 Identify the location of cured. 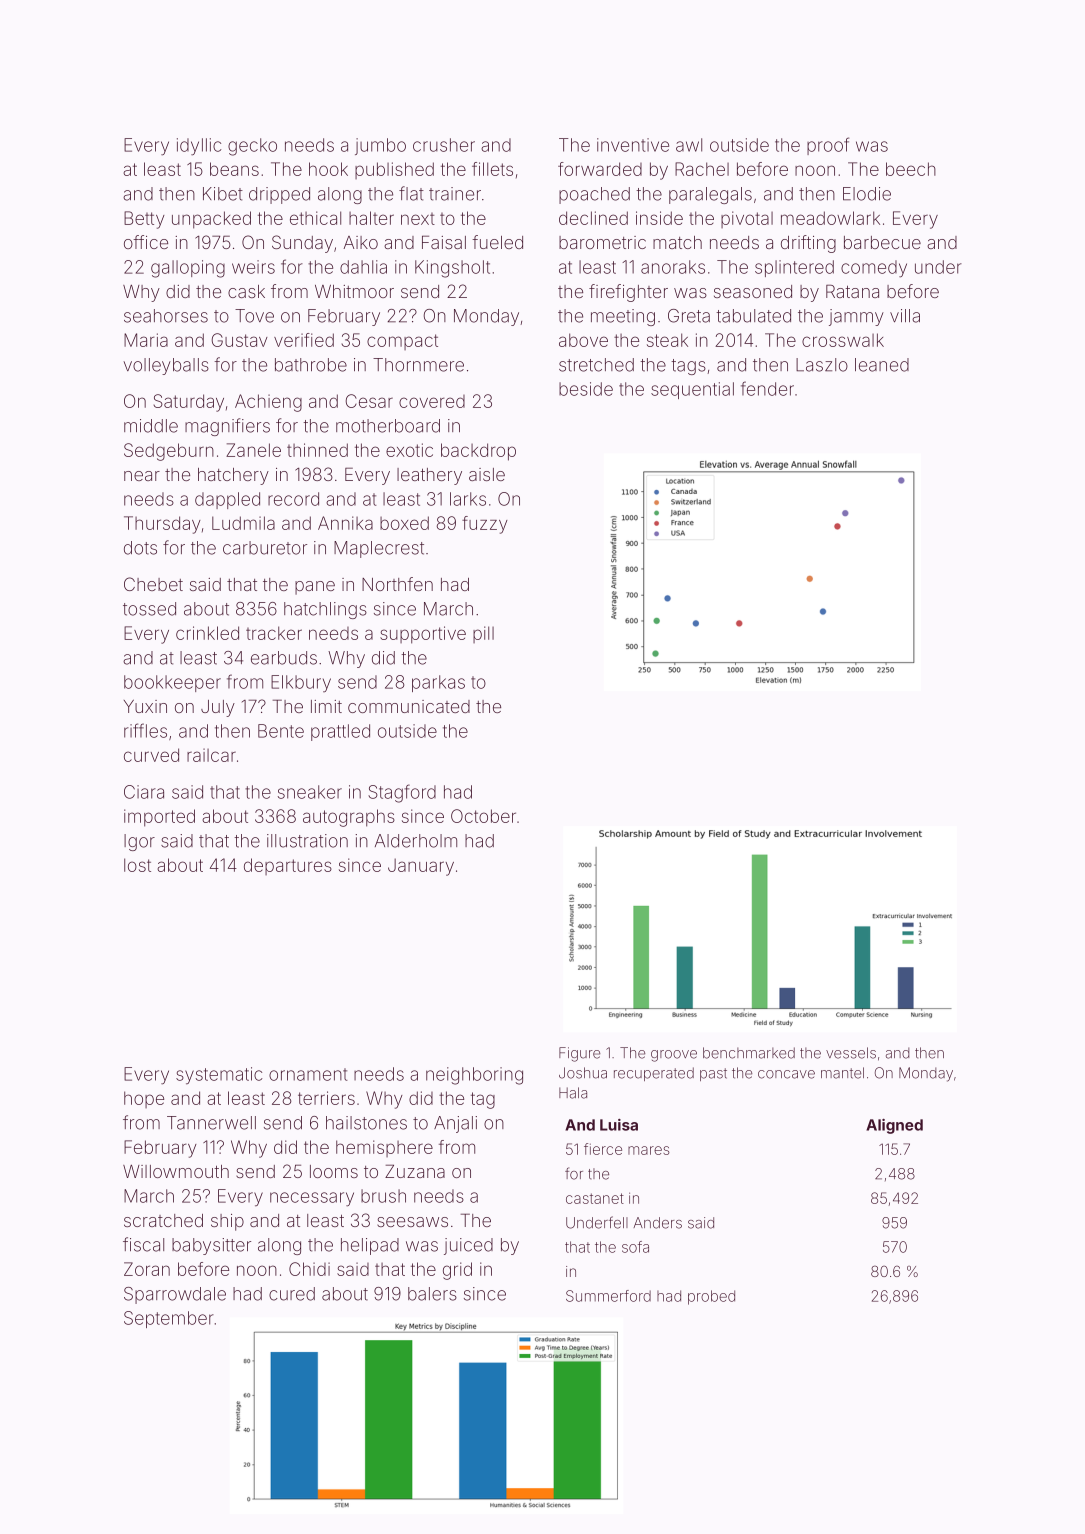
(292, 1294).
